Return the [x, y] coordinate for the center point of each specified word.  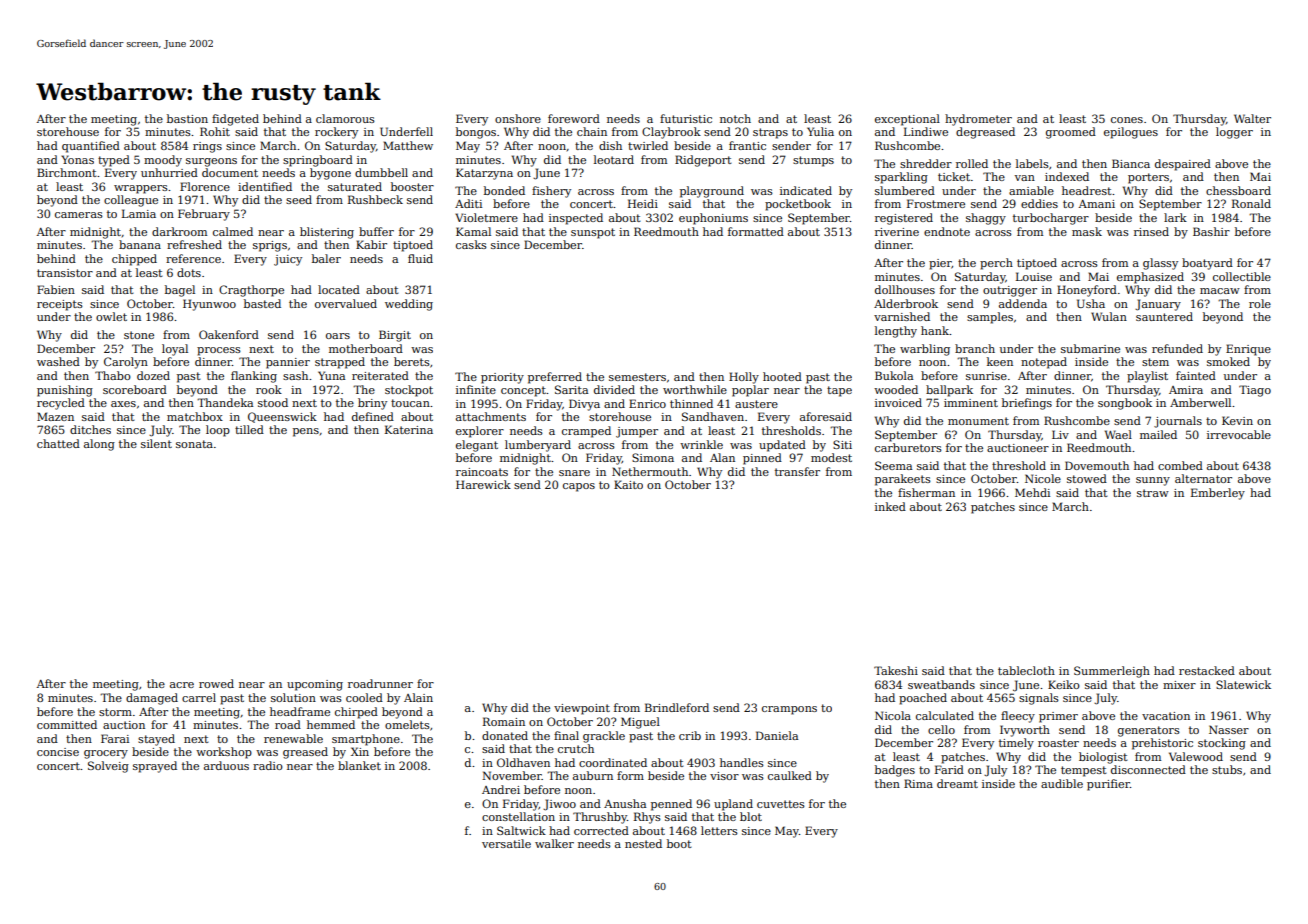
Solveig [108, 767]
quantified [91, 147]
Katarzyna [484, 174]
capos [579, 487]
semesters [637, 377]
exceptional [907, 120]
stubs [1227, 769]
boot [679, 843]
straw [1153, 493]
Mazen [55, 416]
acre [182, 685]
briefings [1027, 404]
